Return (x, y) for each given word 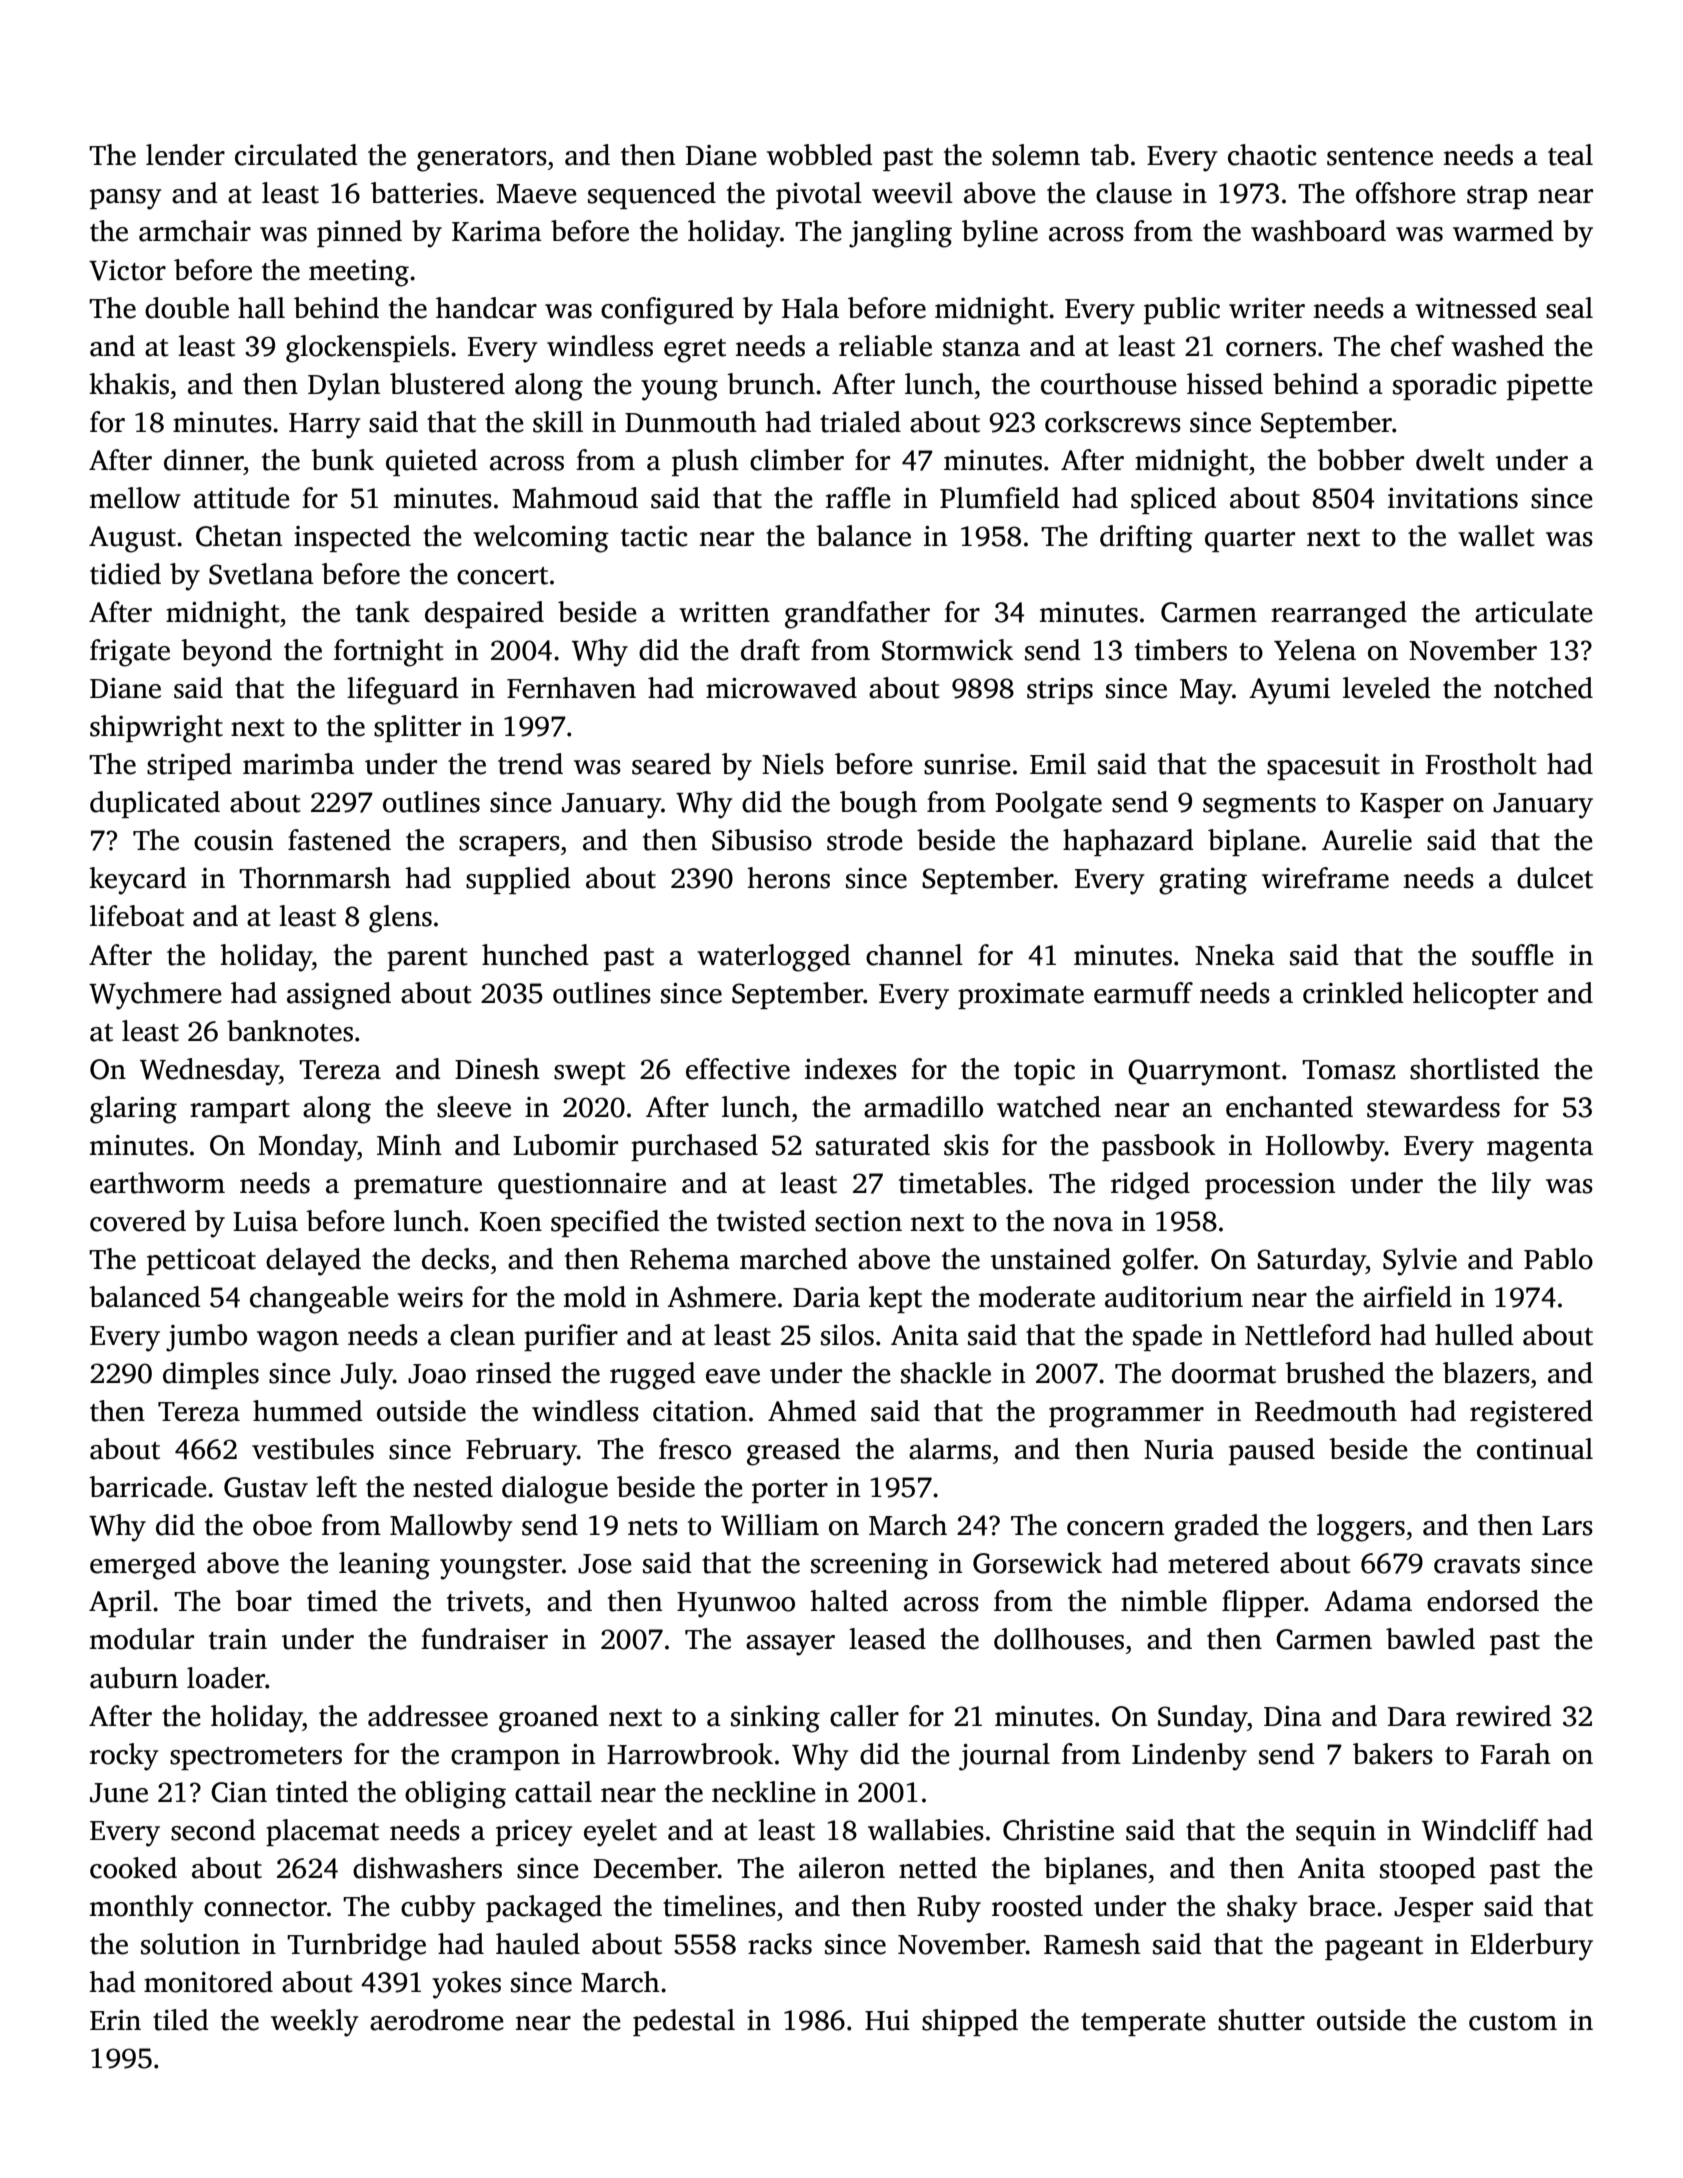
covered (138, 1221)
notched (1543, 688)
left (336, 1487)
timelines (719, 1906)
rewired (1504, 1716)
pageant (1374, 1949)
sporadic (1445, 386)
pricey (534, 1833)
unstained (1051, 1259)
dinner (204, 460)
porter (790, 1491)
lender (185, 155)
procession (1270, 1186)
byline (1000, 234)
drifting (1146, 539)
